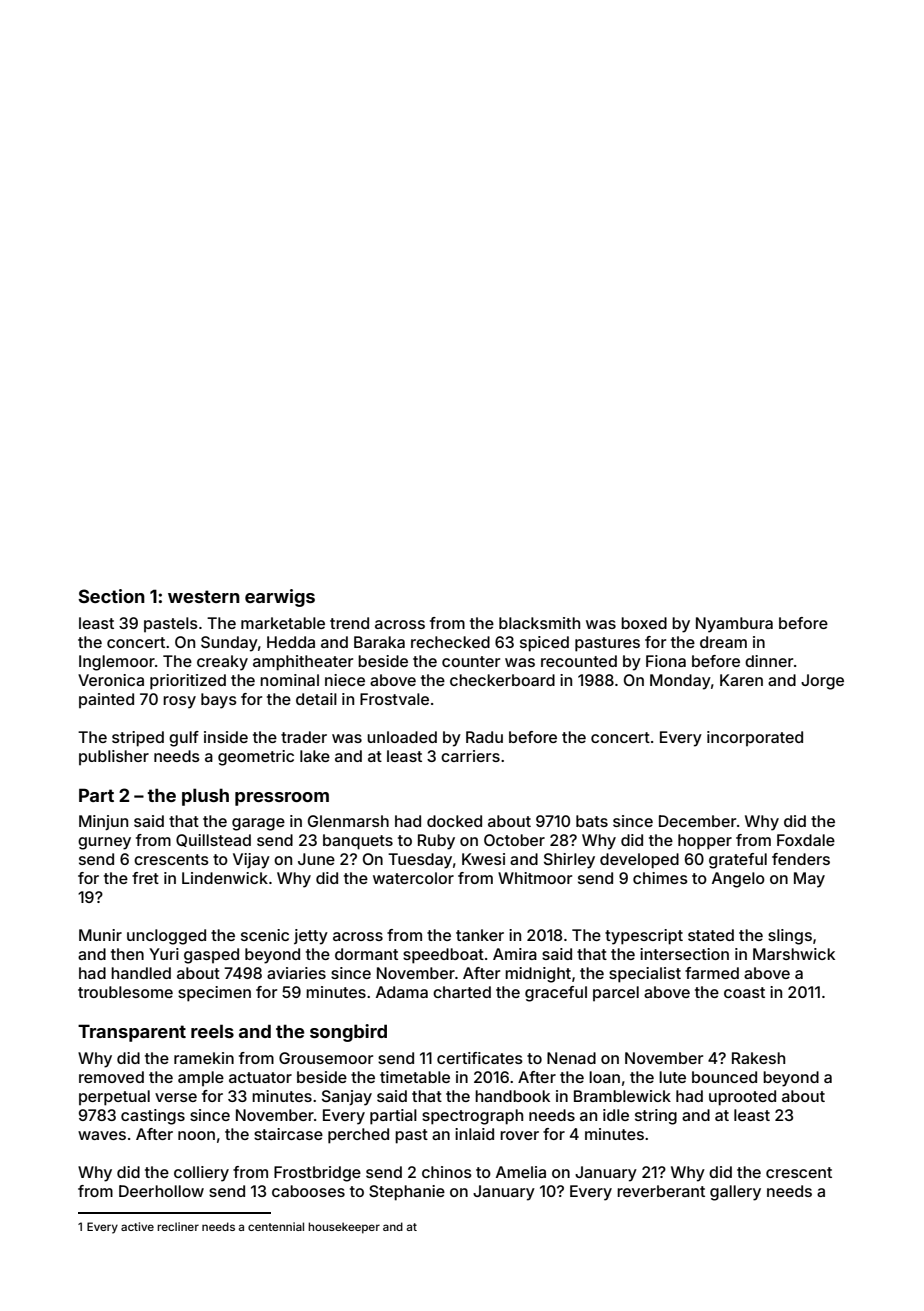 The width and height of the image is (924, 1311). What do you see at coordinates (705, 842) in the image?
I see `hopper` at bounding box center [705, 842].
